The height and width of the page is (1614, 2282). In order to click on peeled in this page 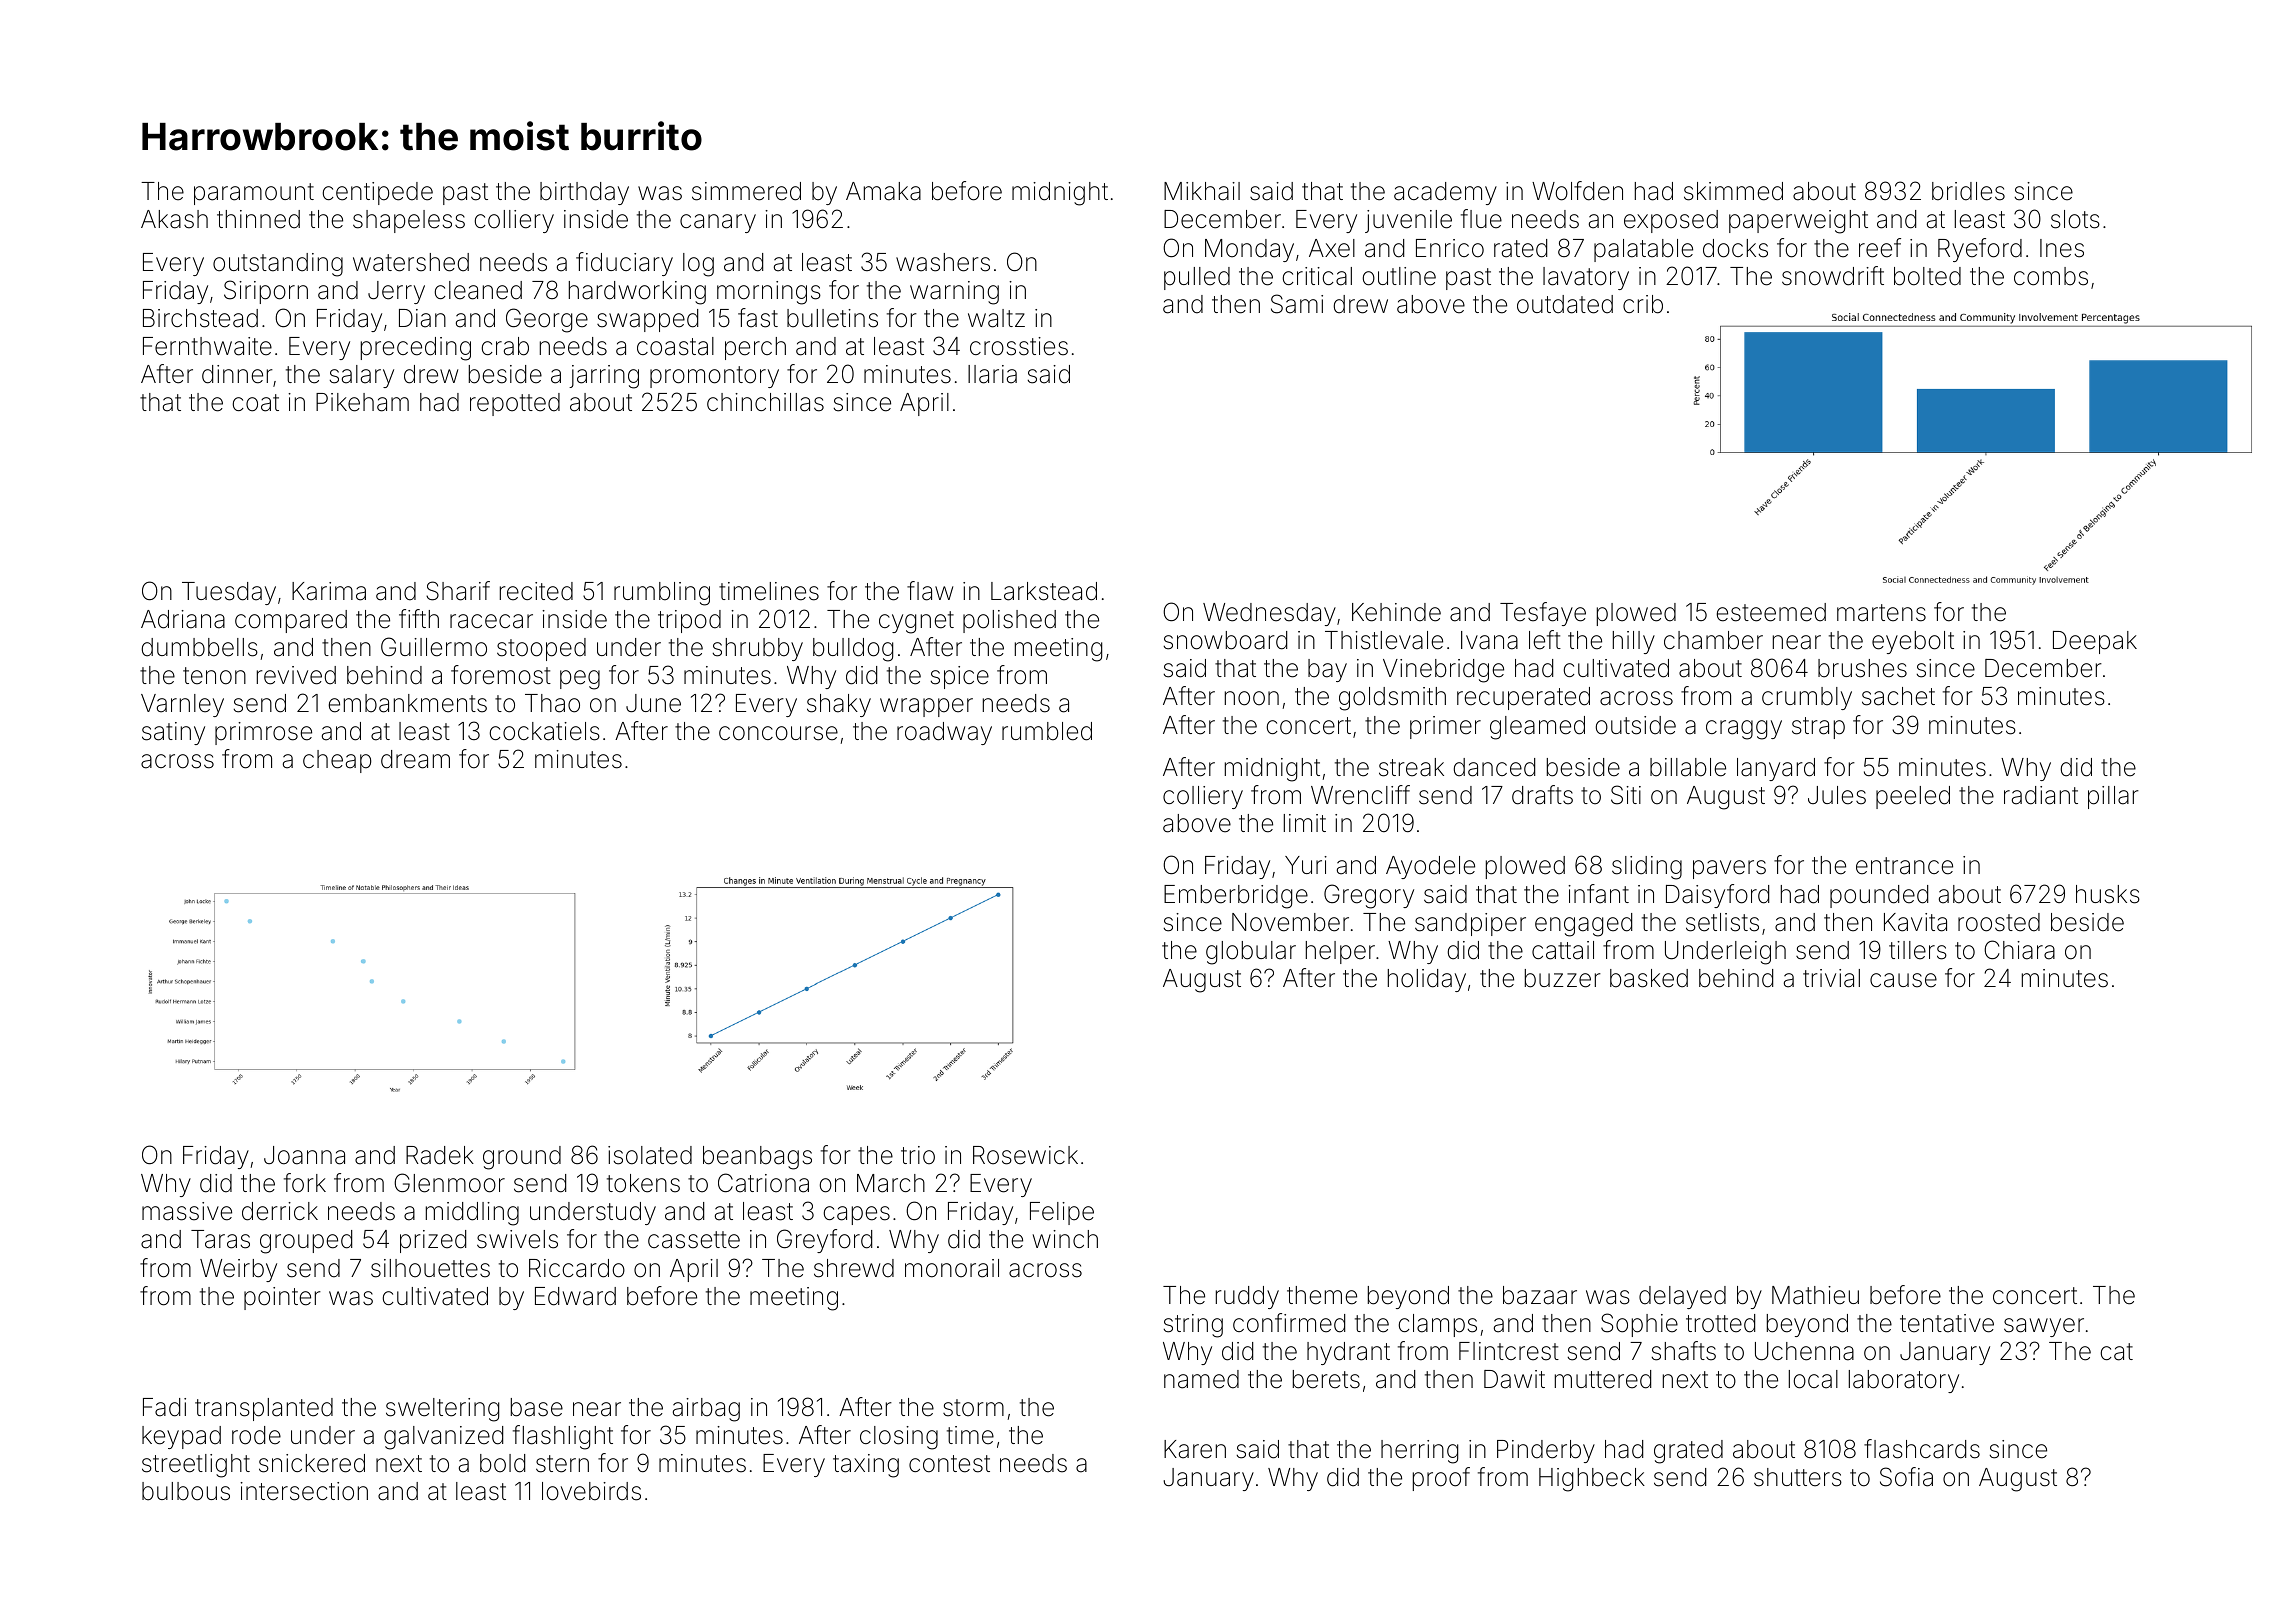, I will do `click(1913, 797)`.
